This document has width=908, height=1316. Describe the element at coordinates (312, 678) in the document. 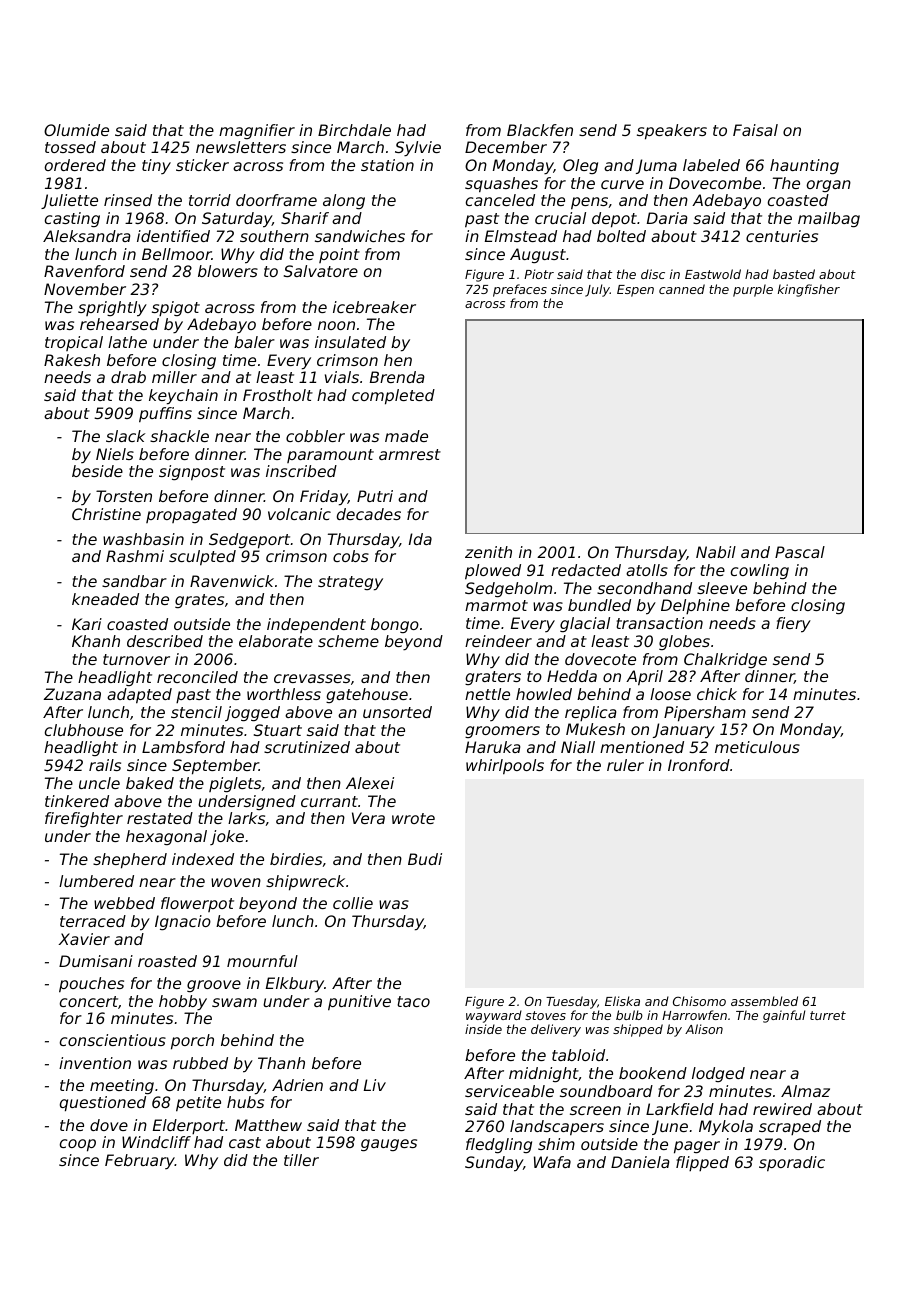

I see `crevasses` at that location.
